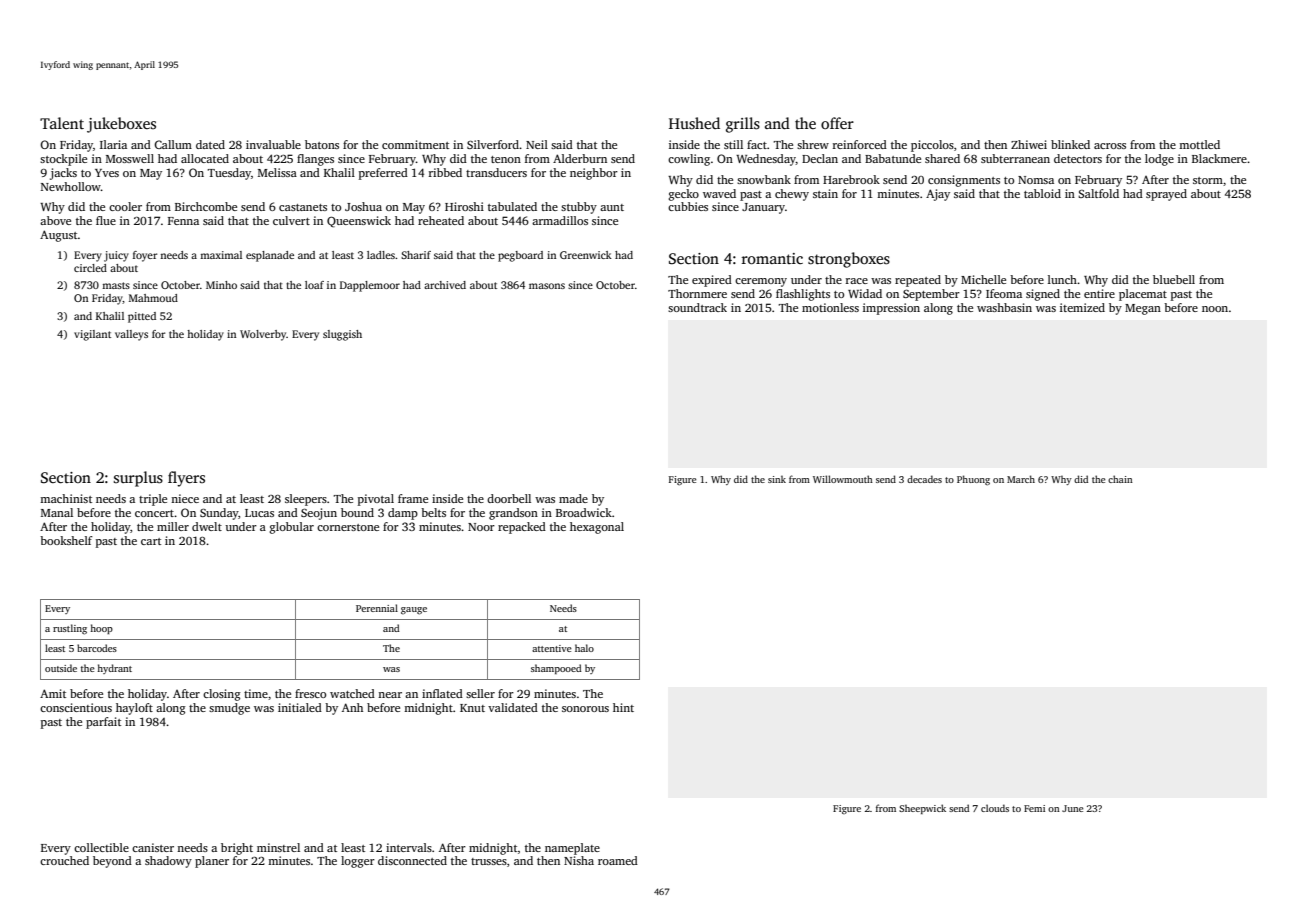 This document has width=1308, height=924. I want to click on stockpile, so click(63, 160).
